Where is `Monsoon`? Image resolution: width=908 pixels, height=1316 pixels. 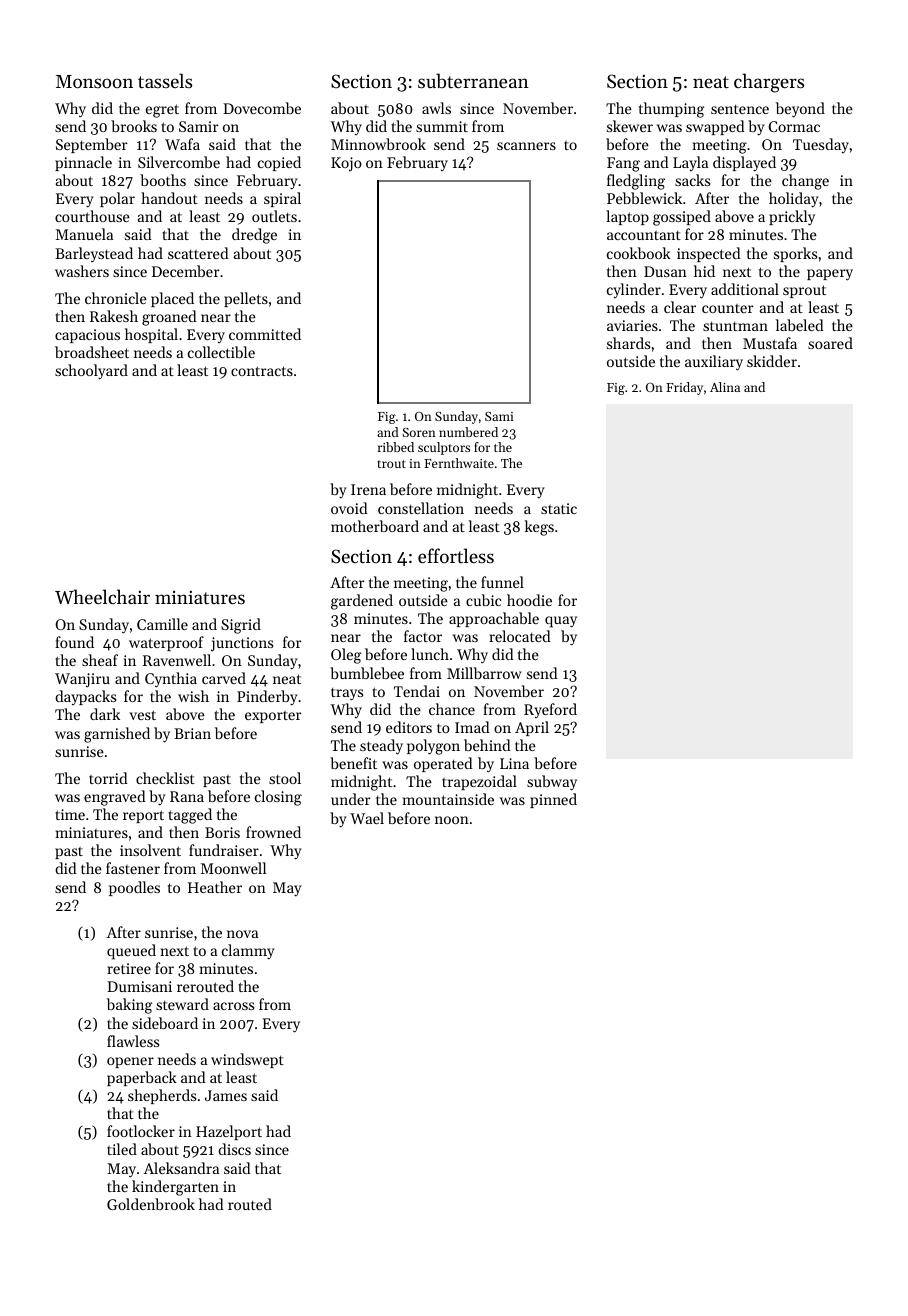
Monsoon is located at coordinates (94, 81).
